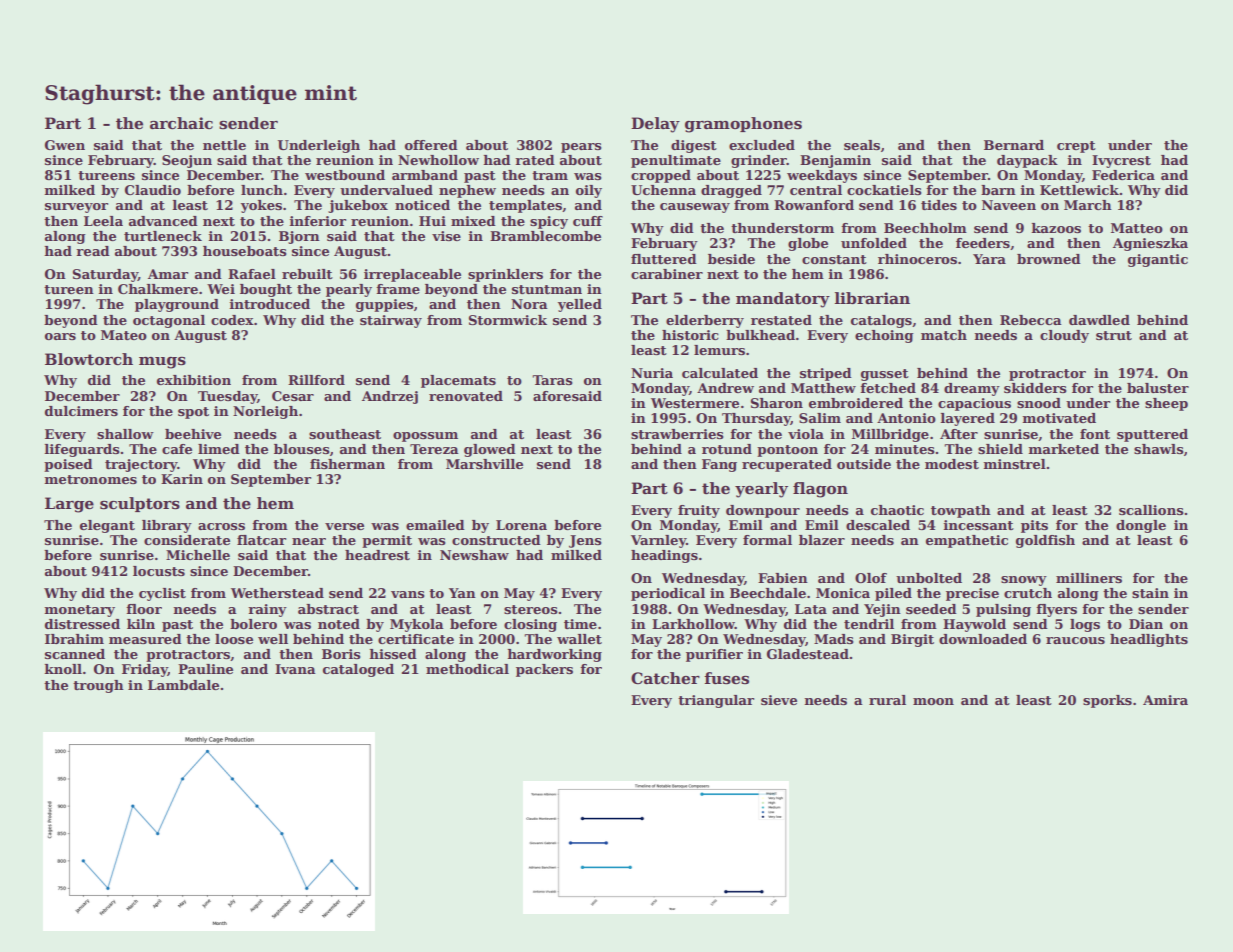  I want to click on crept, so click(1076, 147).
